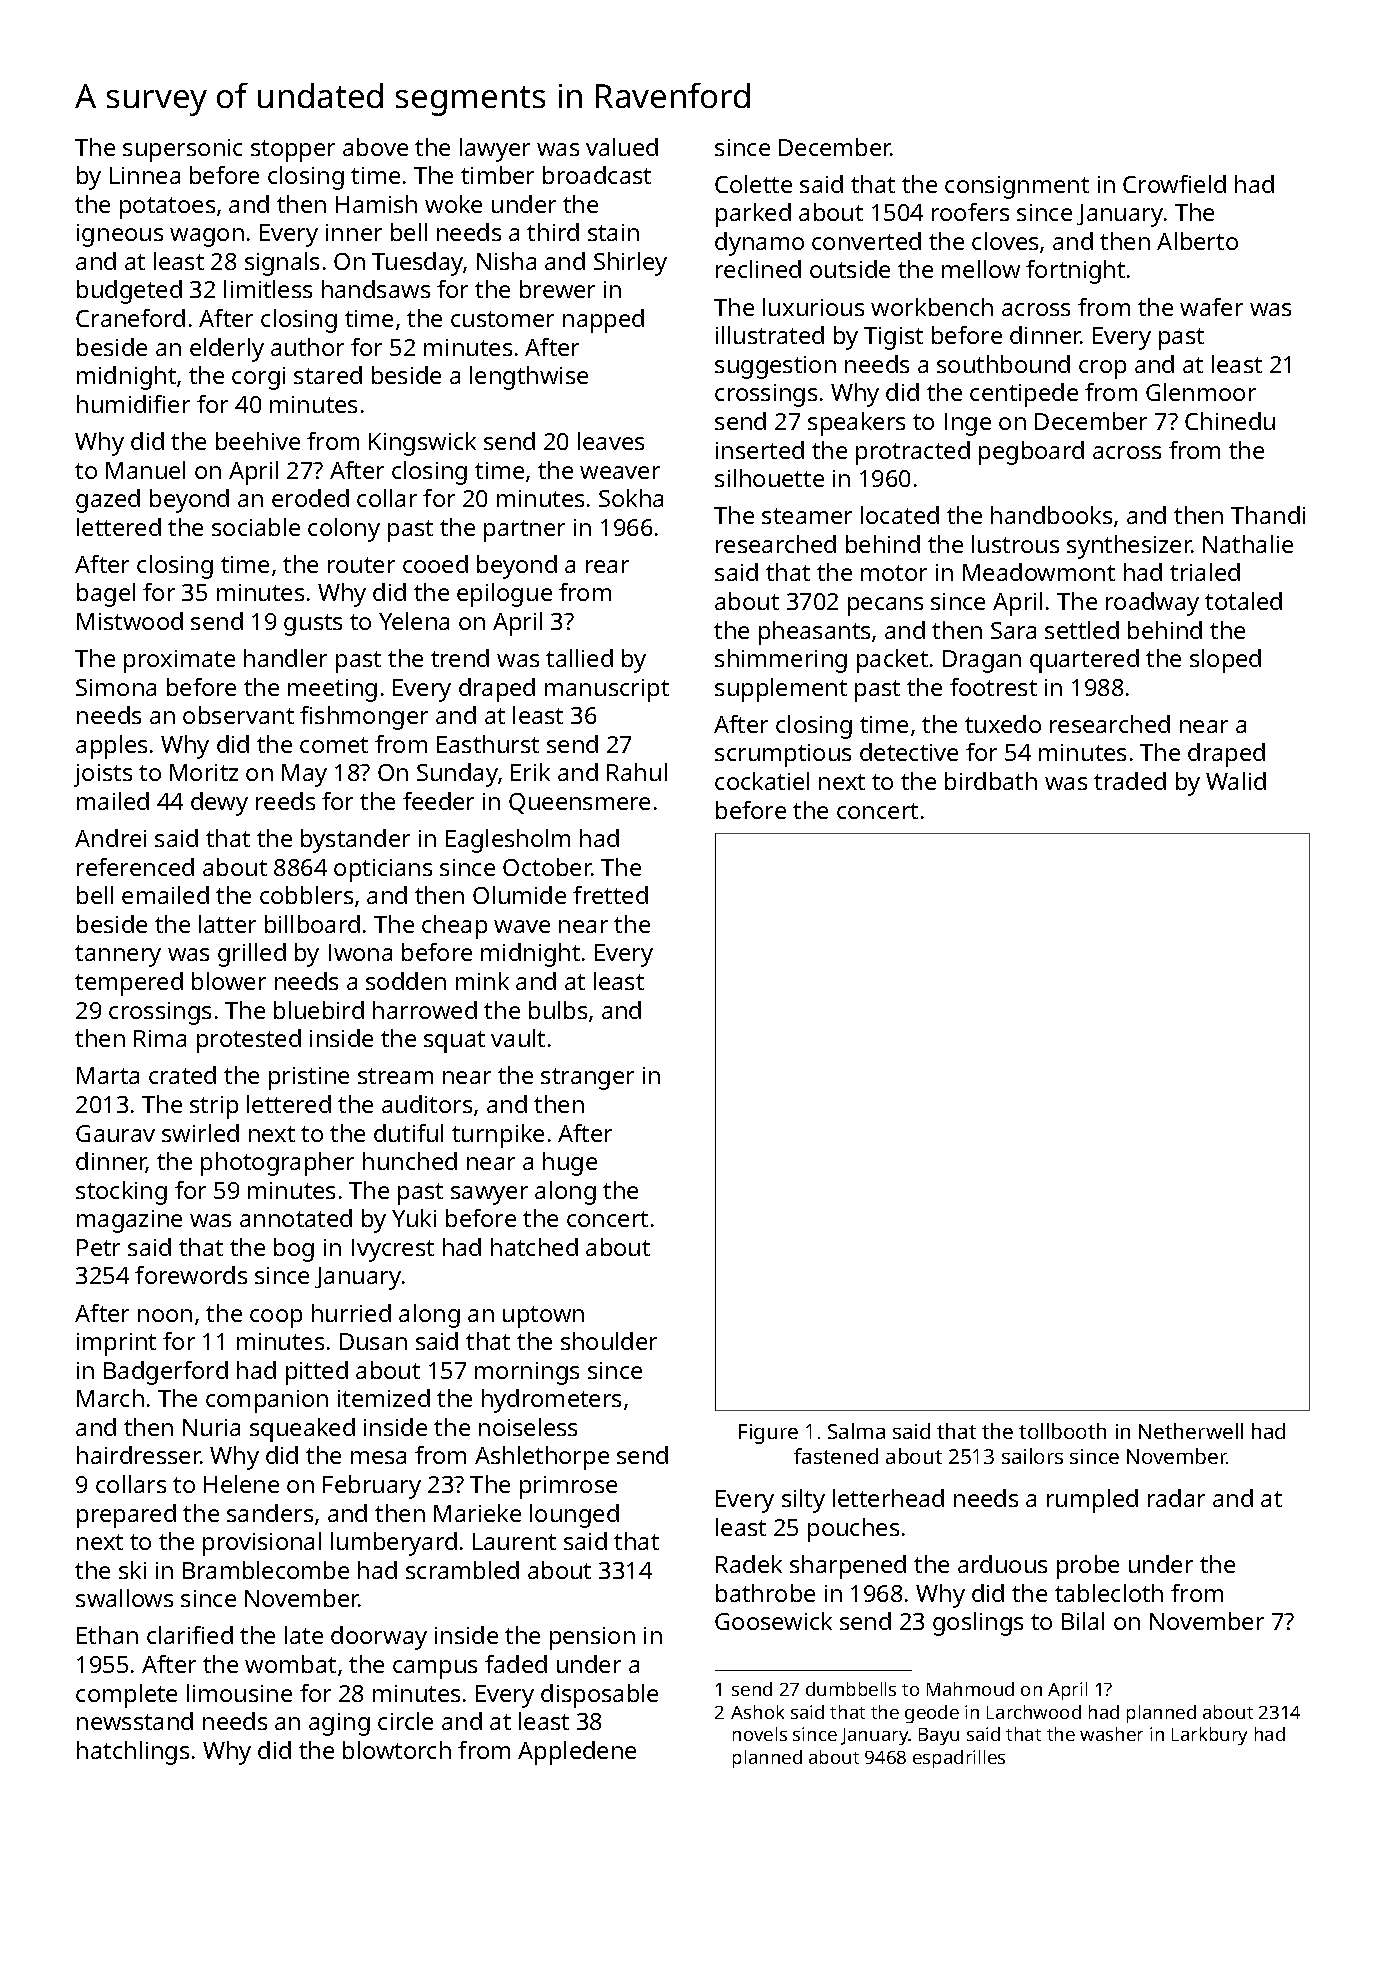 The height and width of the page is (1969, 1386). Describe the element at coordinates (364, 718) in the page. I see `fishmonger` at that location.
